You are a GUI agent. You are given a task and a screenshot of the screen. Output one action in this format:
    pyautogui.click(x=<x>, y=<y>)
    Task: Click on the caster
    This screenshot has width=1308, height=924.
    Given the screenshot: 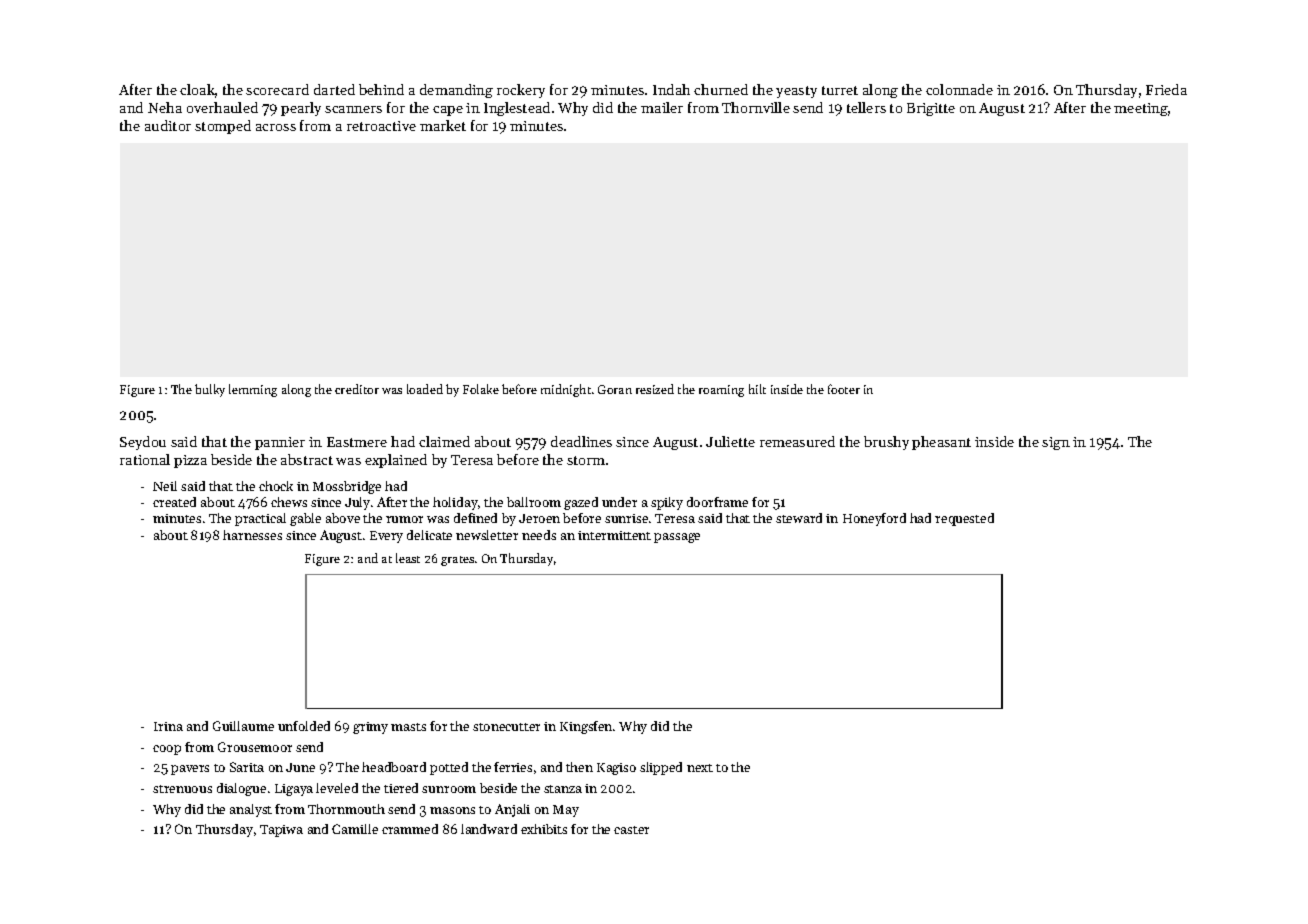 What is the action you would take?
    pyautogui.click(x=631, y=830)
